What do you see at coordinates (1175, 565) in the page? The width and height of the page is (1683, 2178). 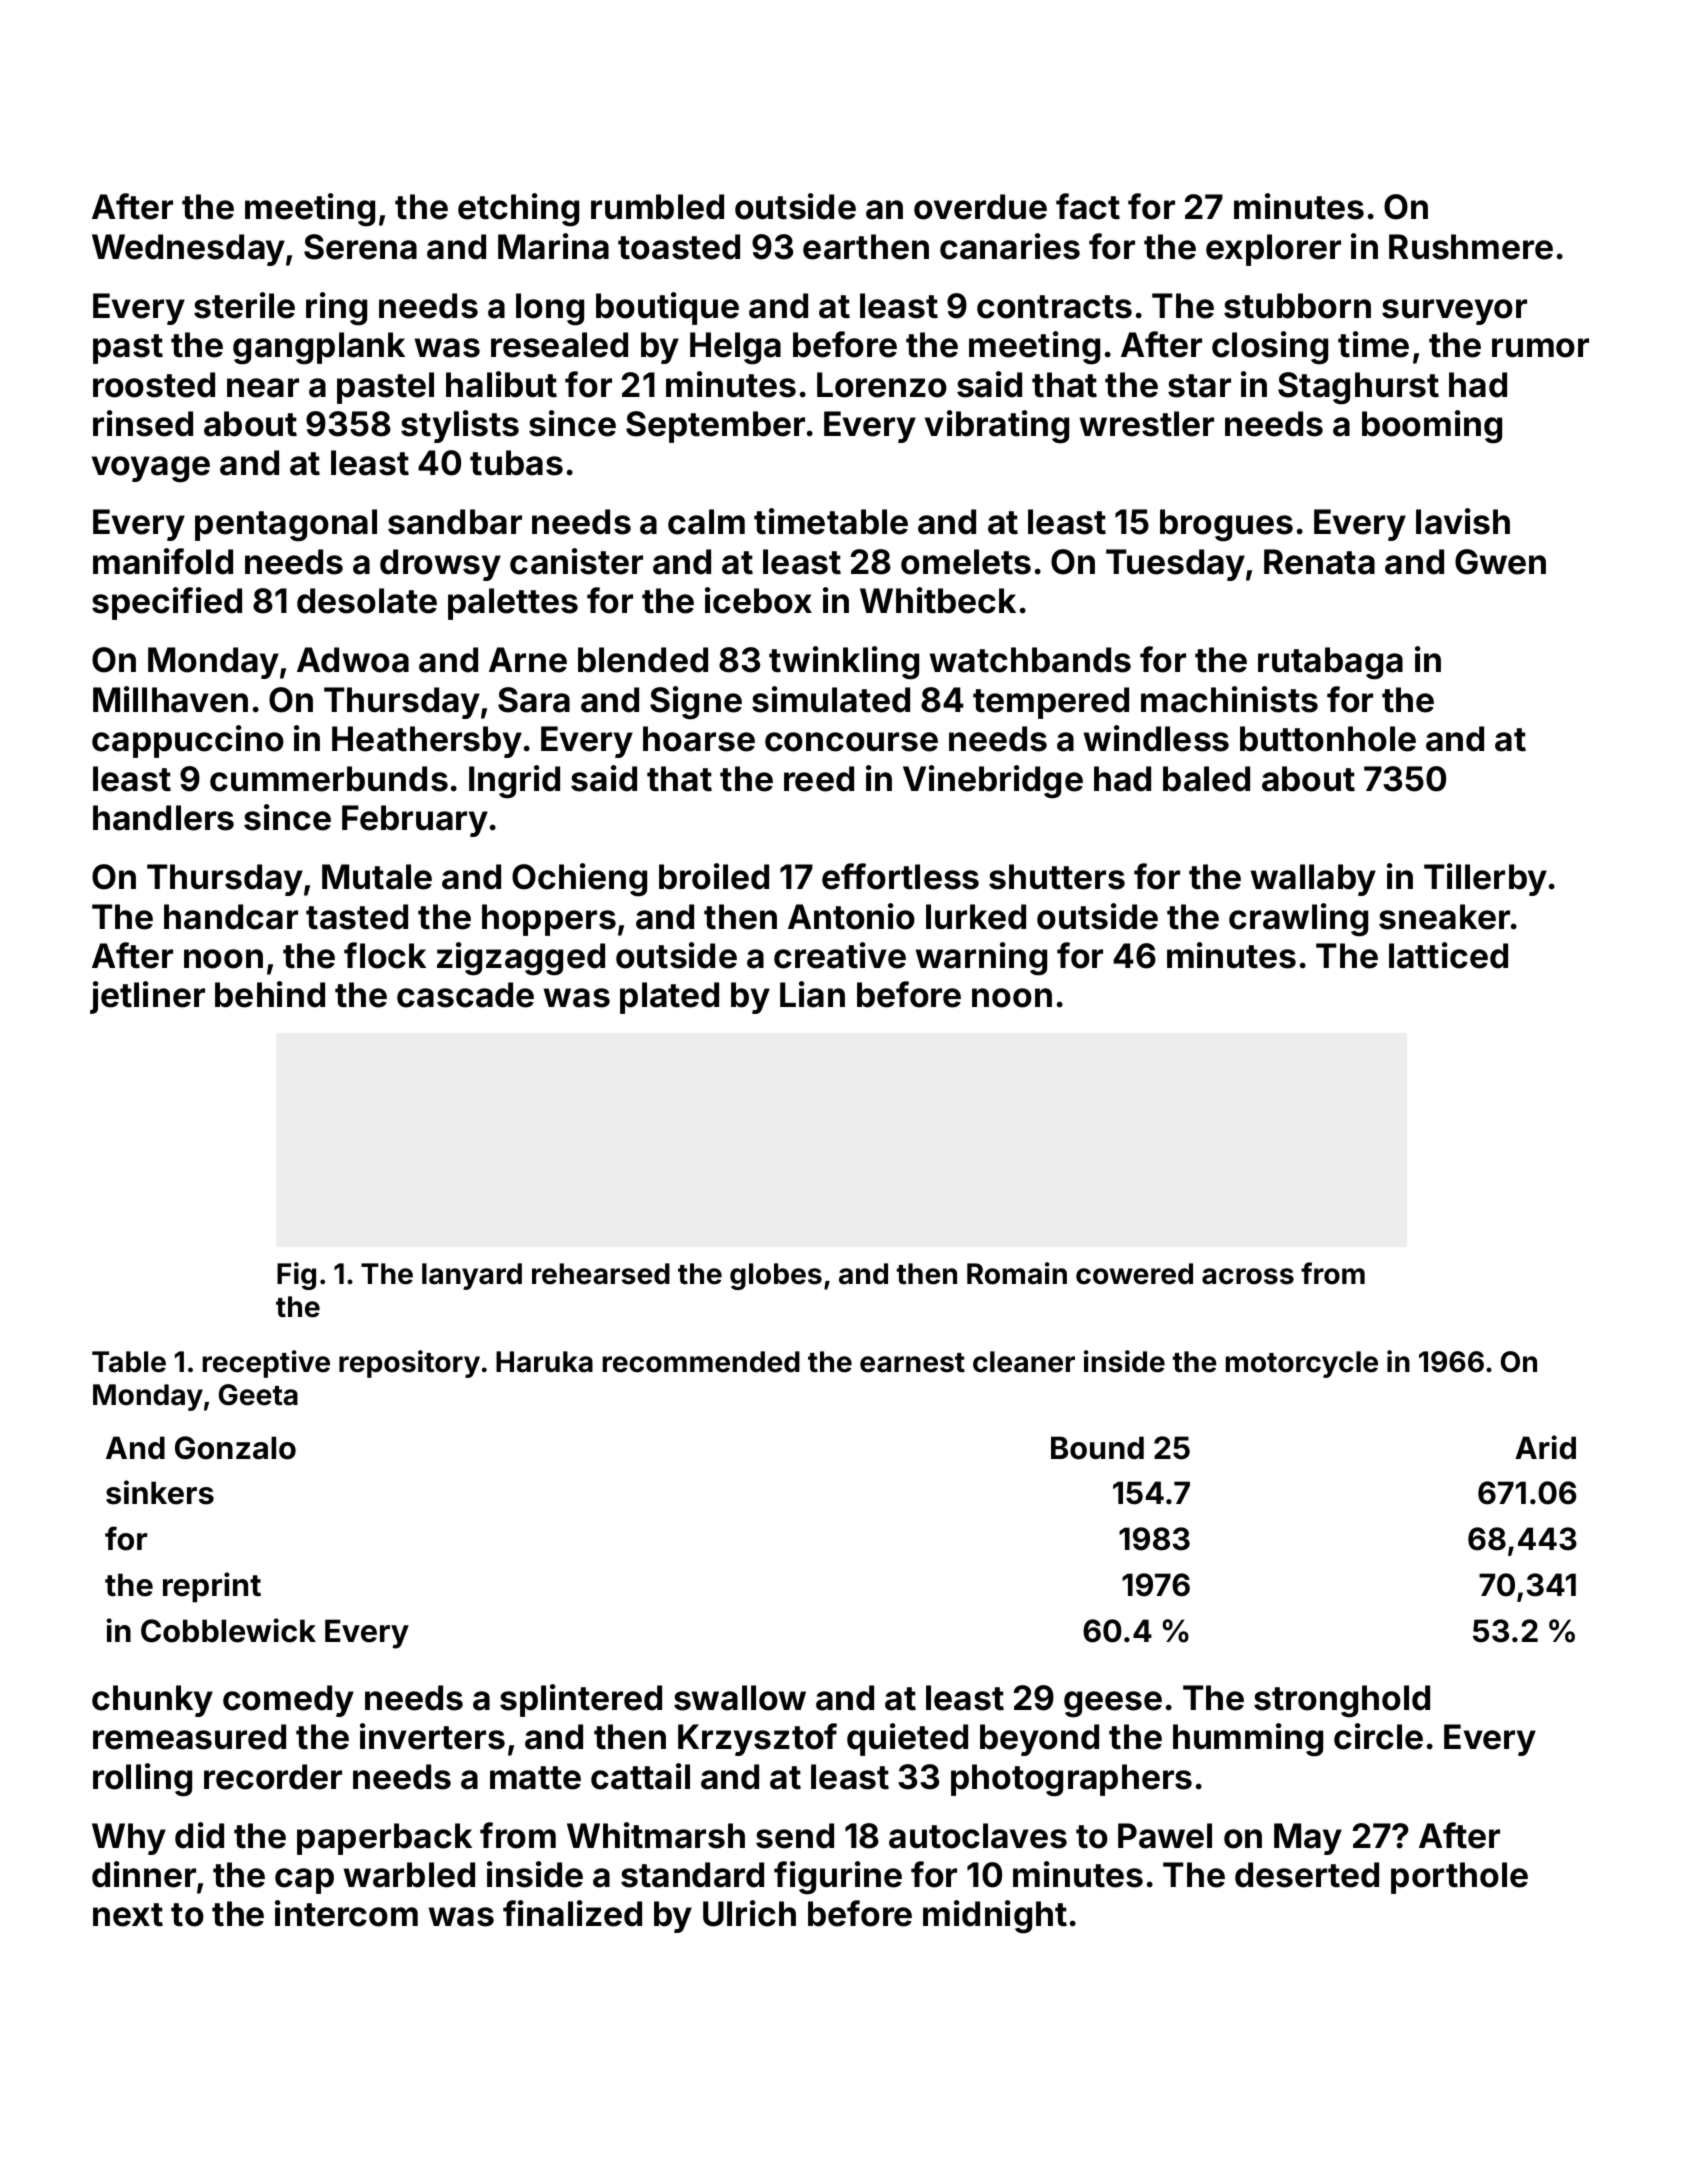 I see `Tuesday` at bounding box center [1175, 565].
